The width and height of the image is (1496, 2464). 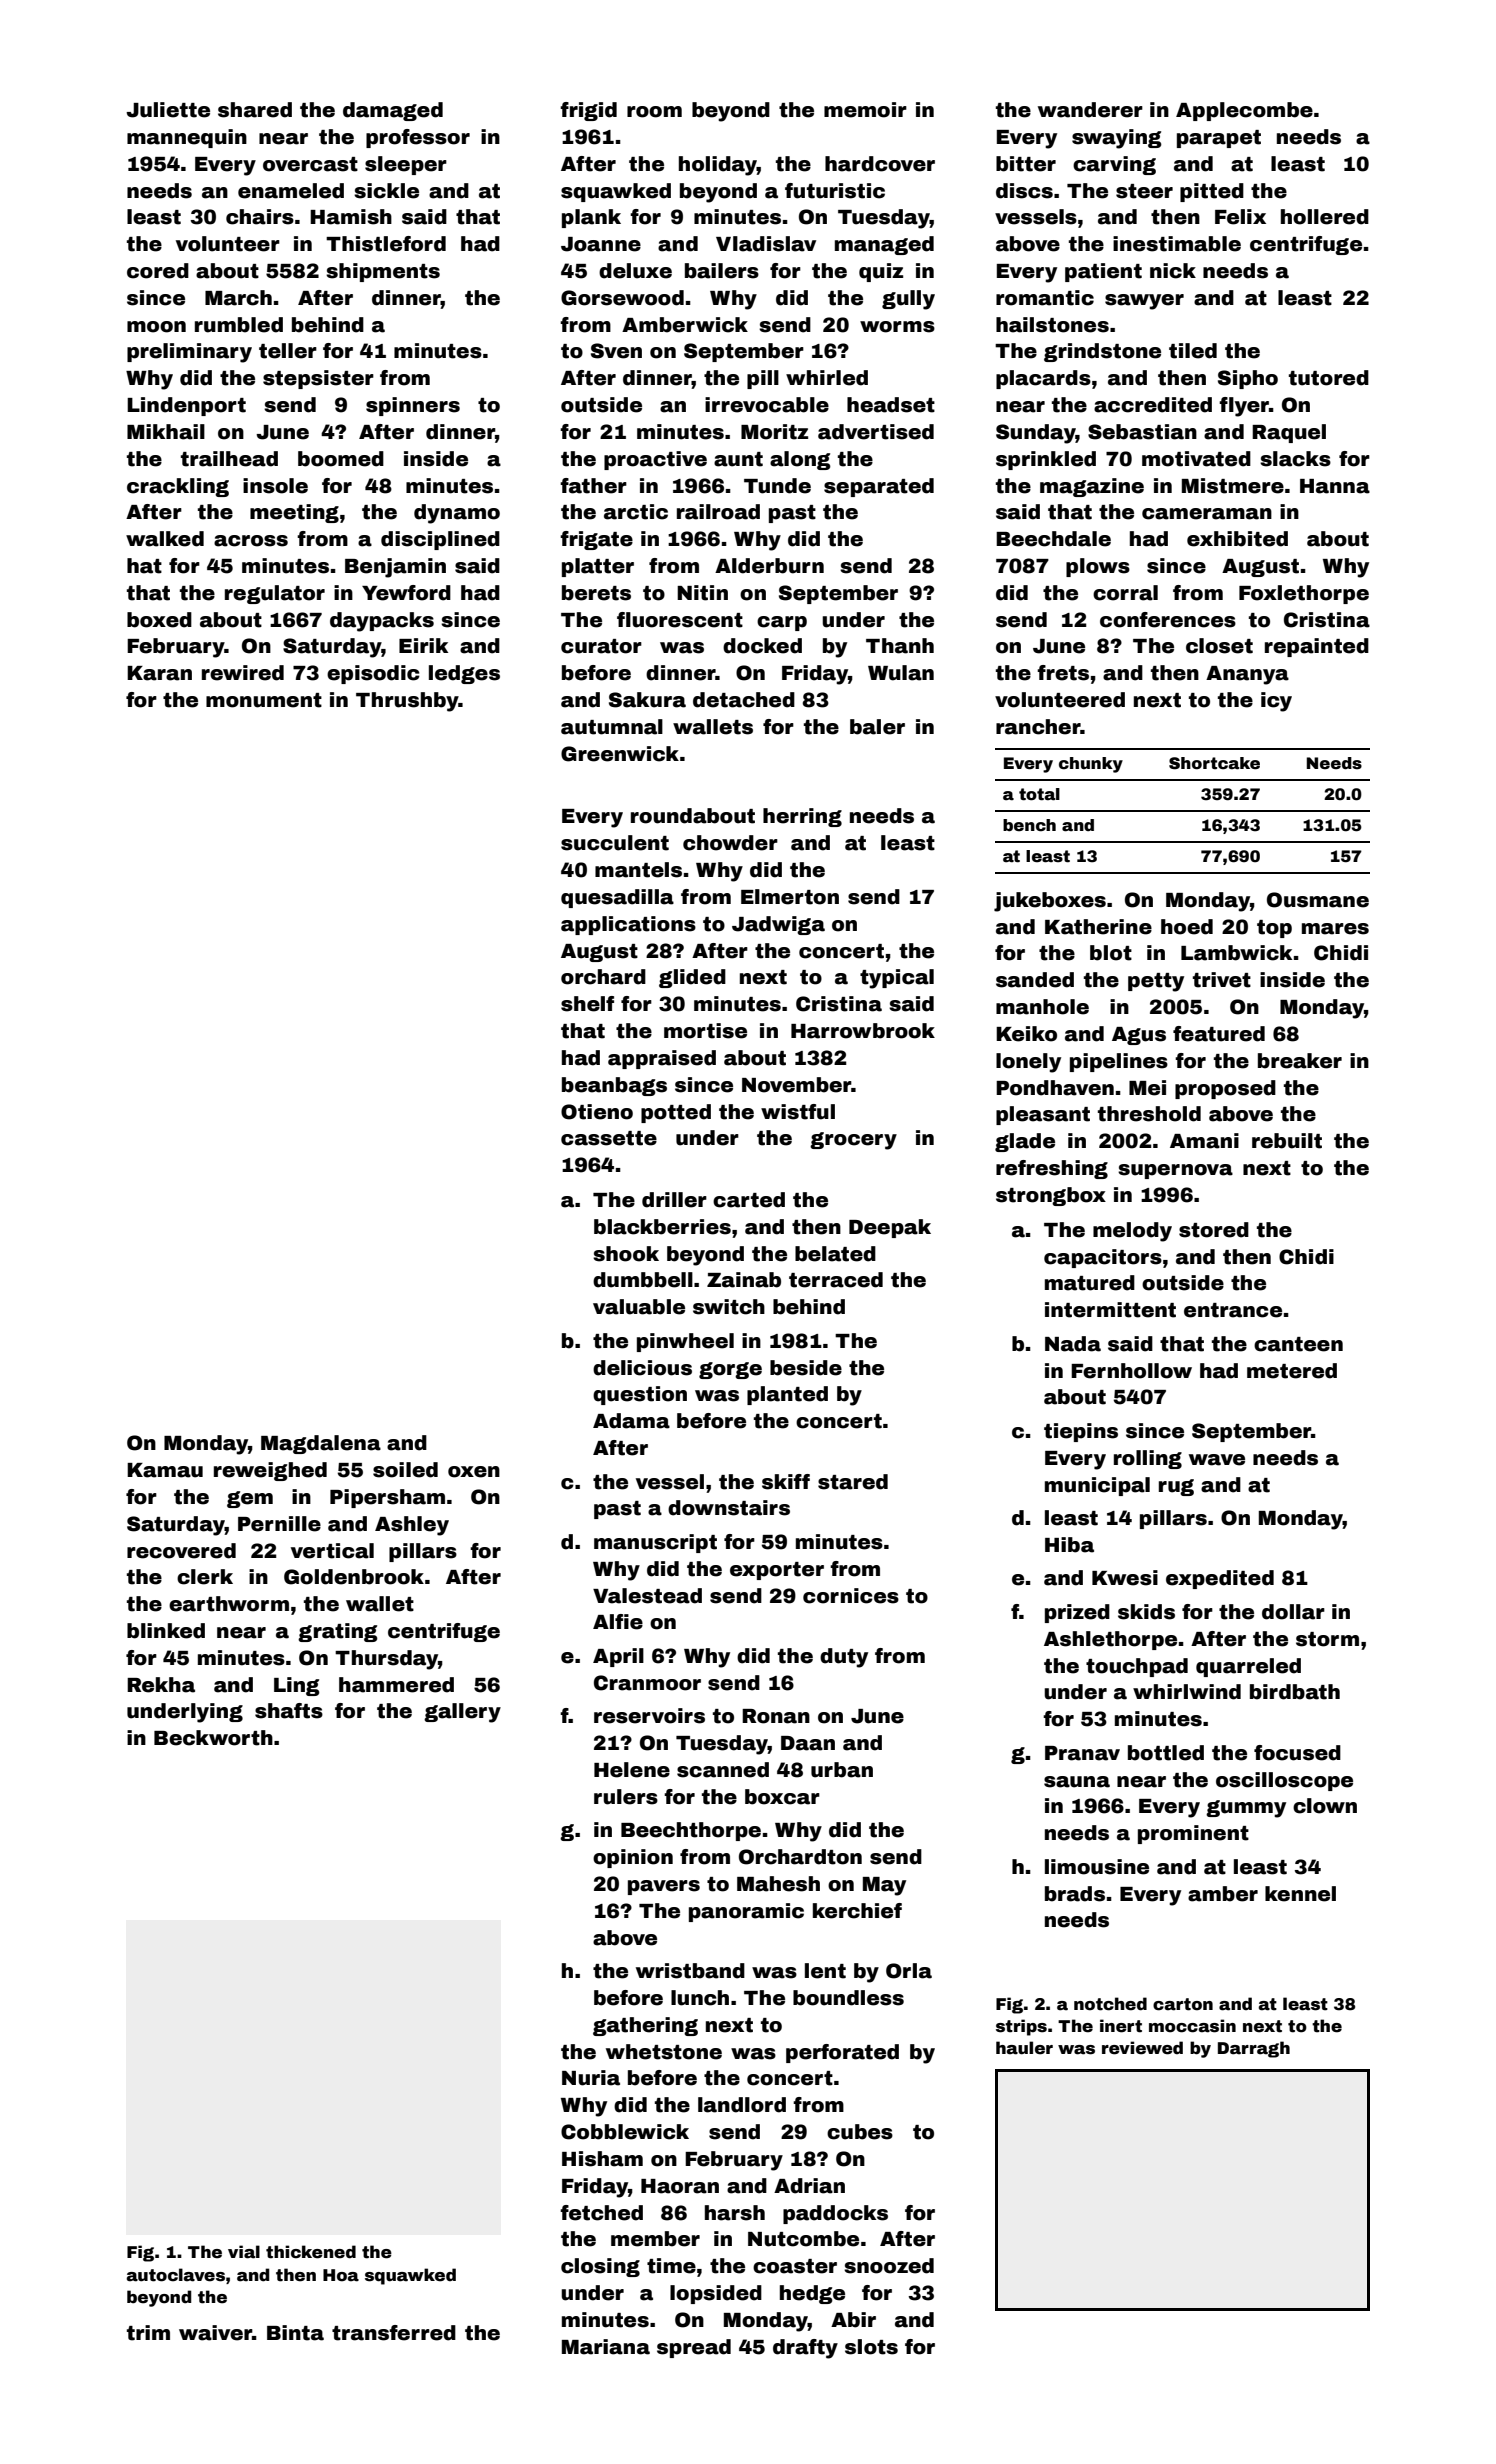 I want to click on swaying, so click(x=1117, y=139).
